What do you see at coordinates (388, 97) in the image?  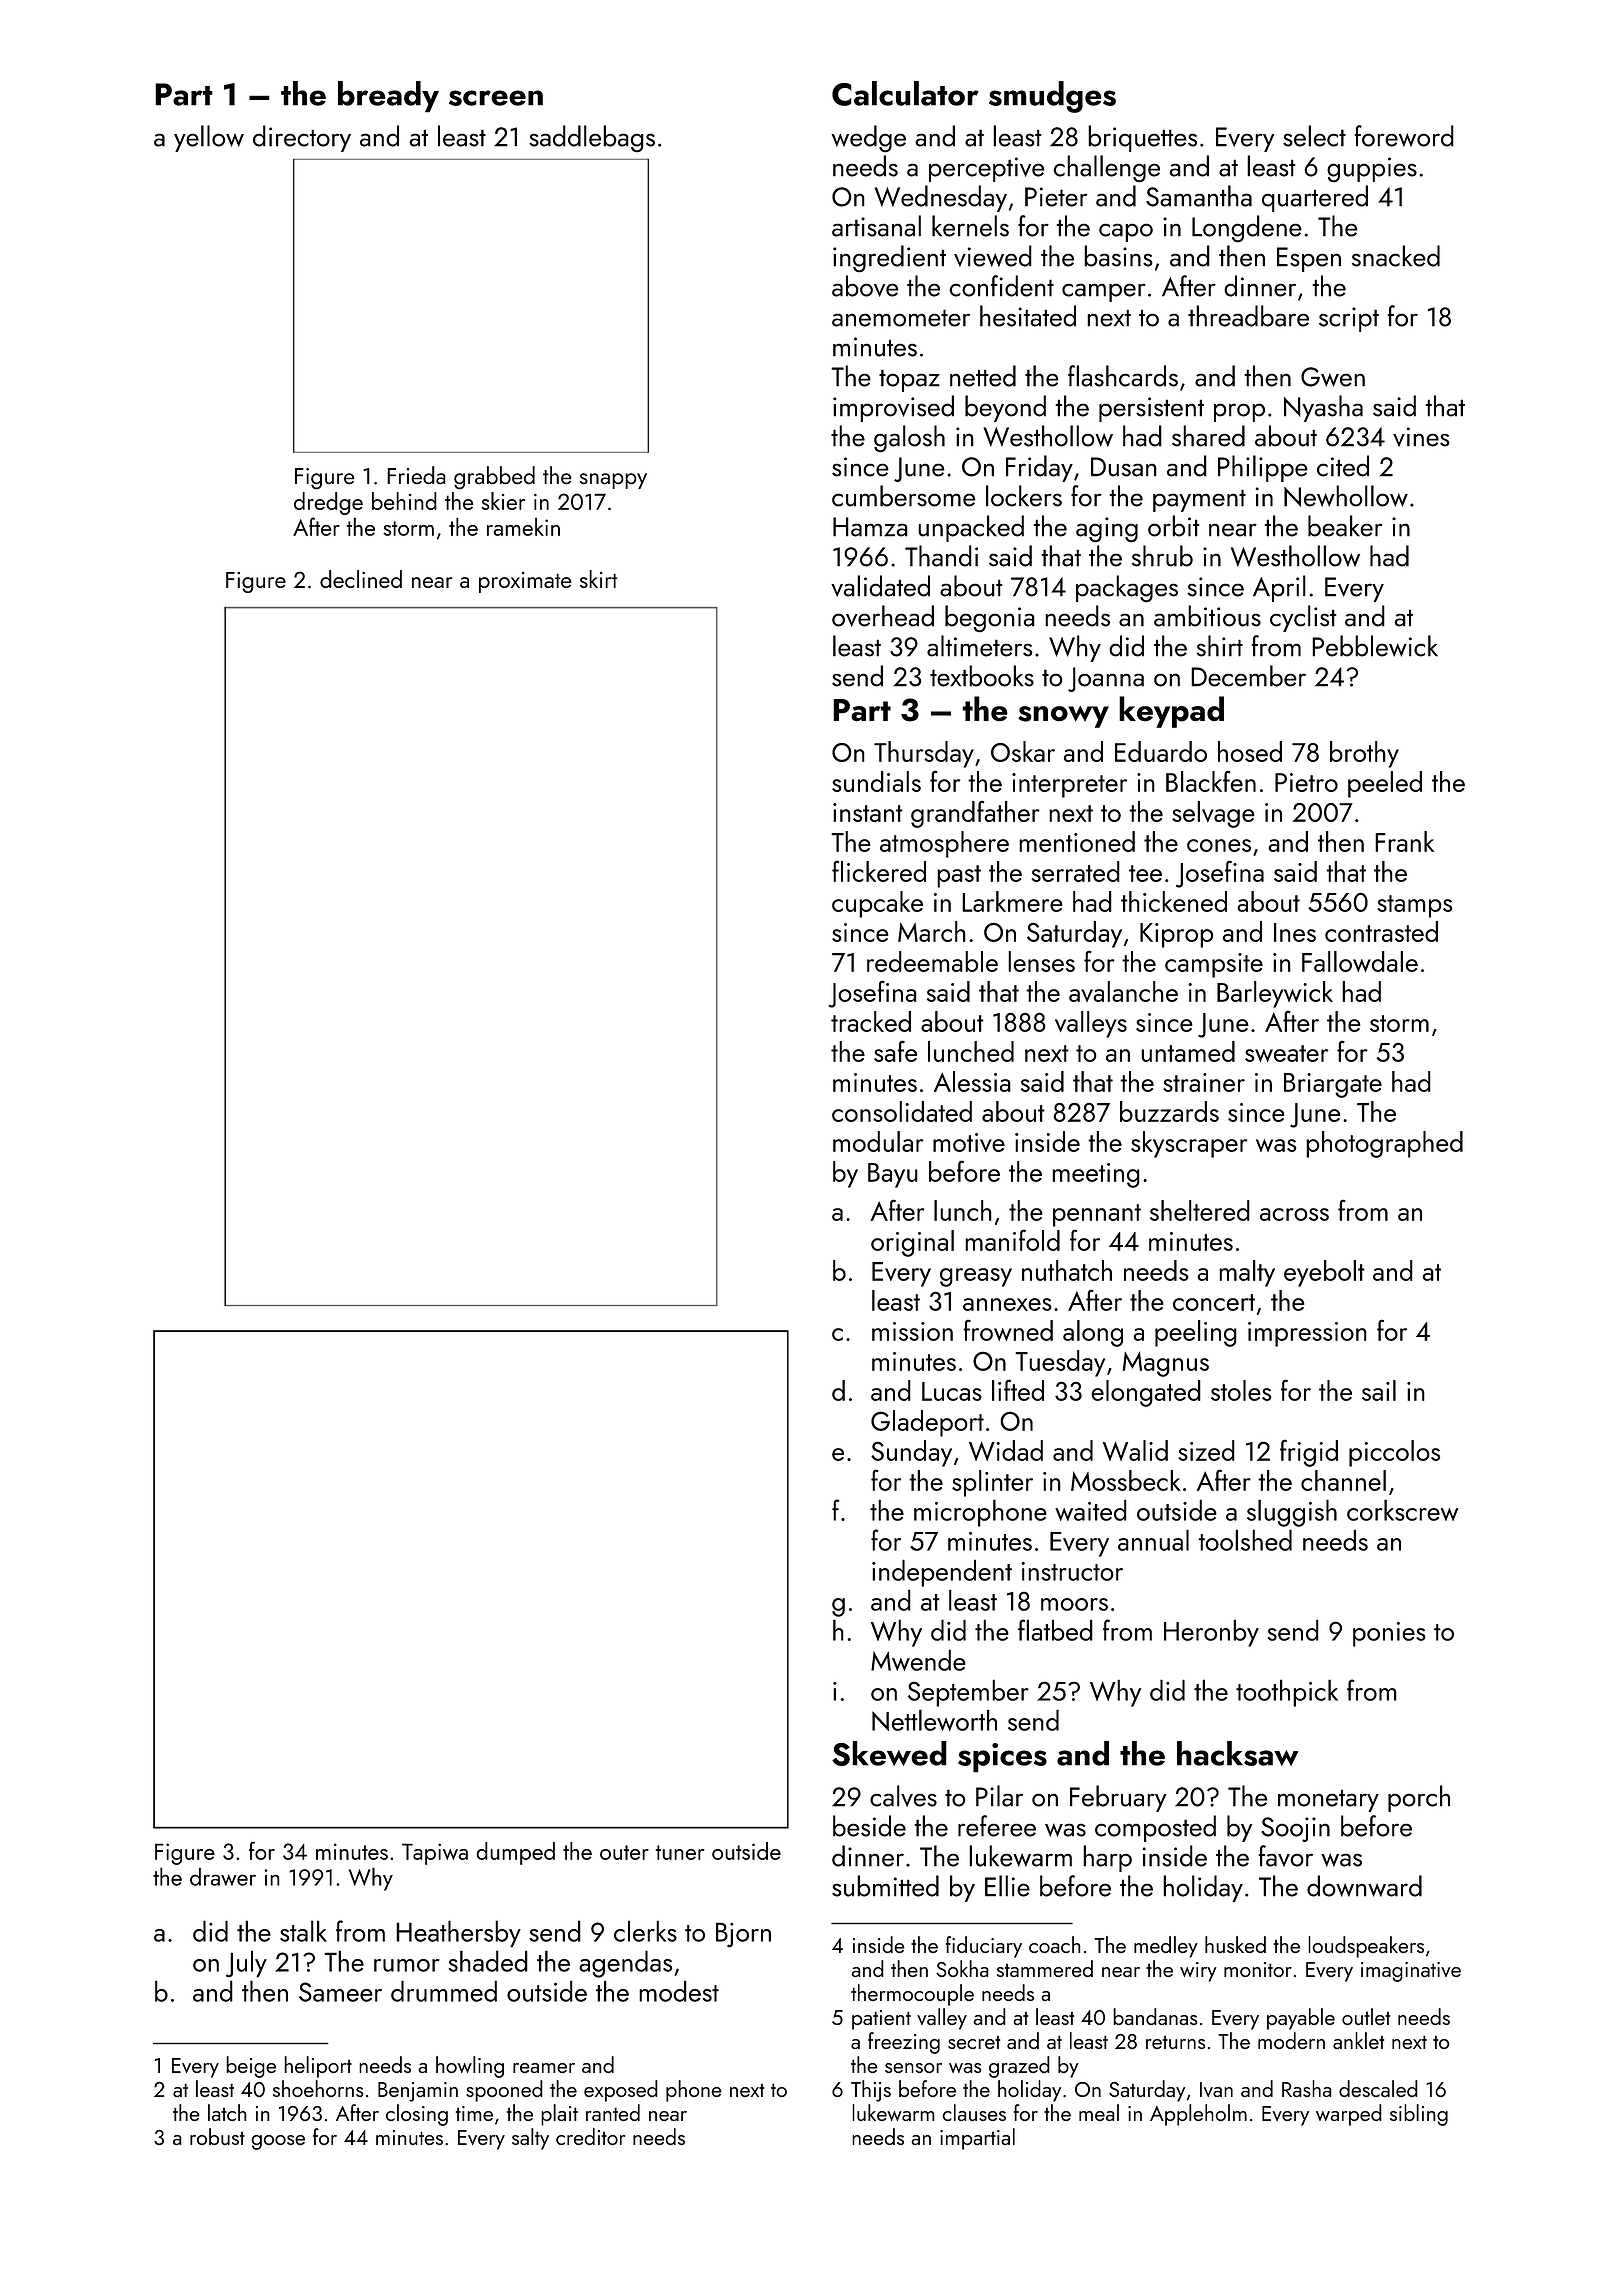 I see `bready` at bounding box center [388, 97].
